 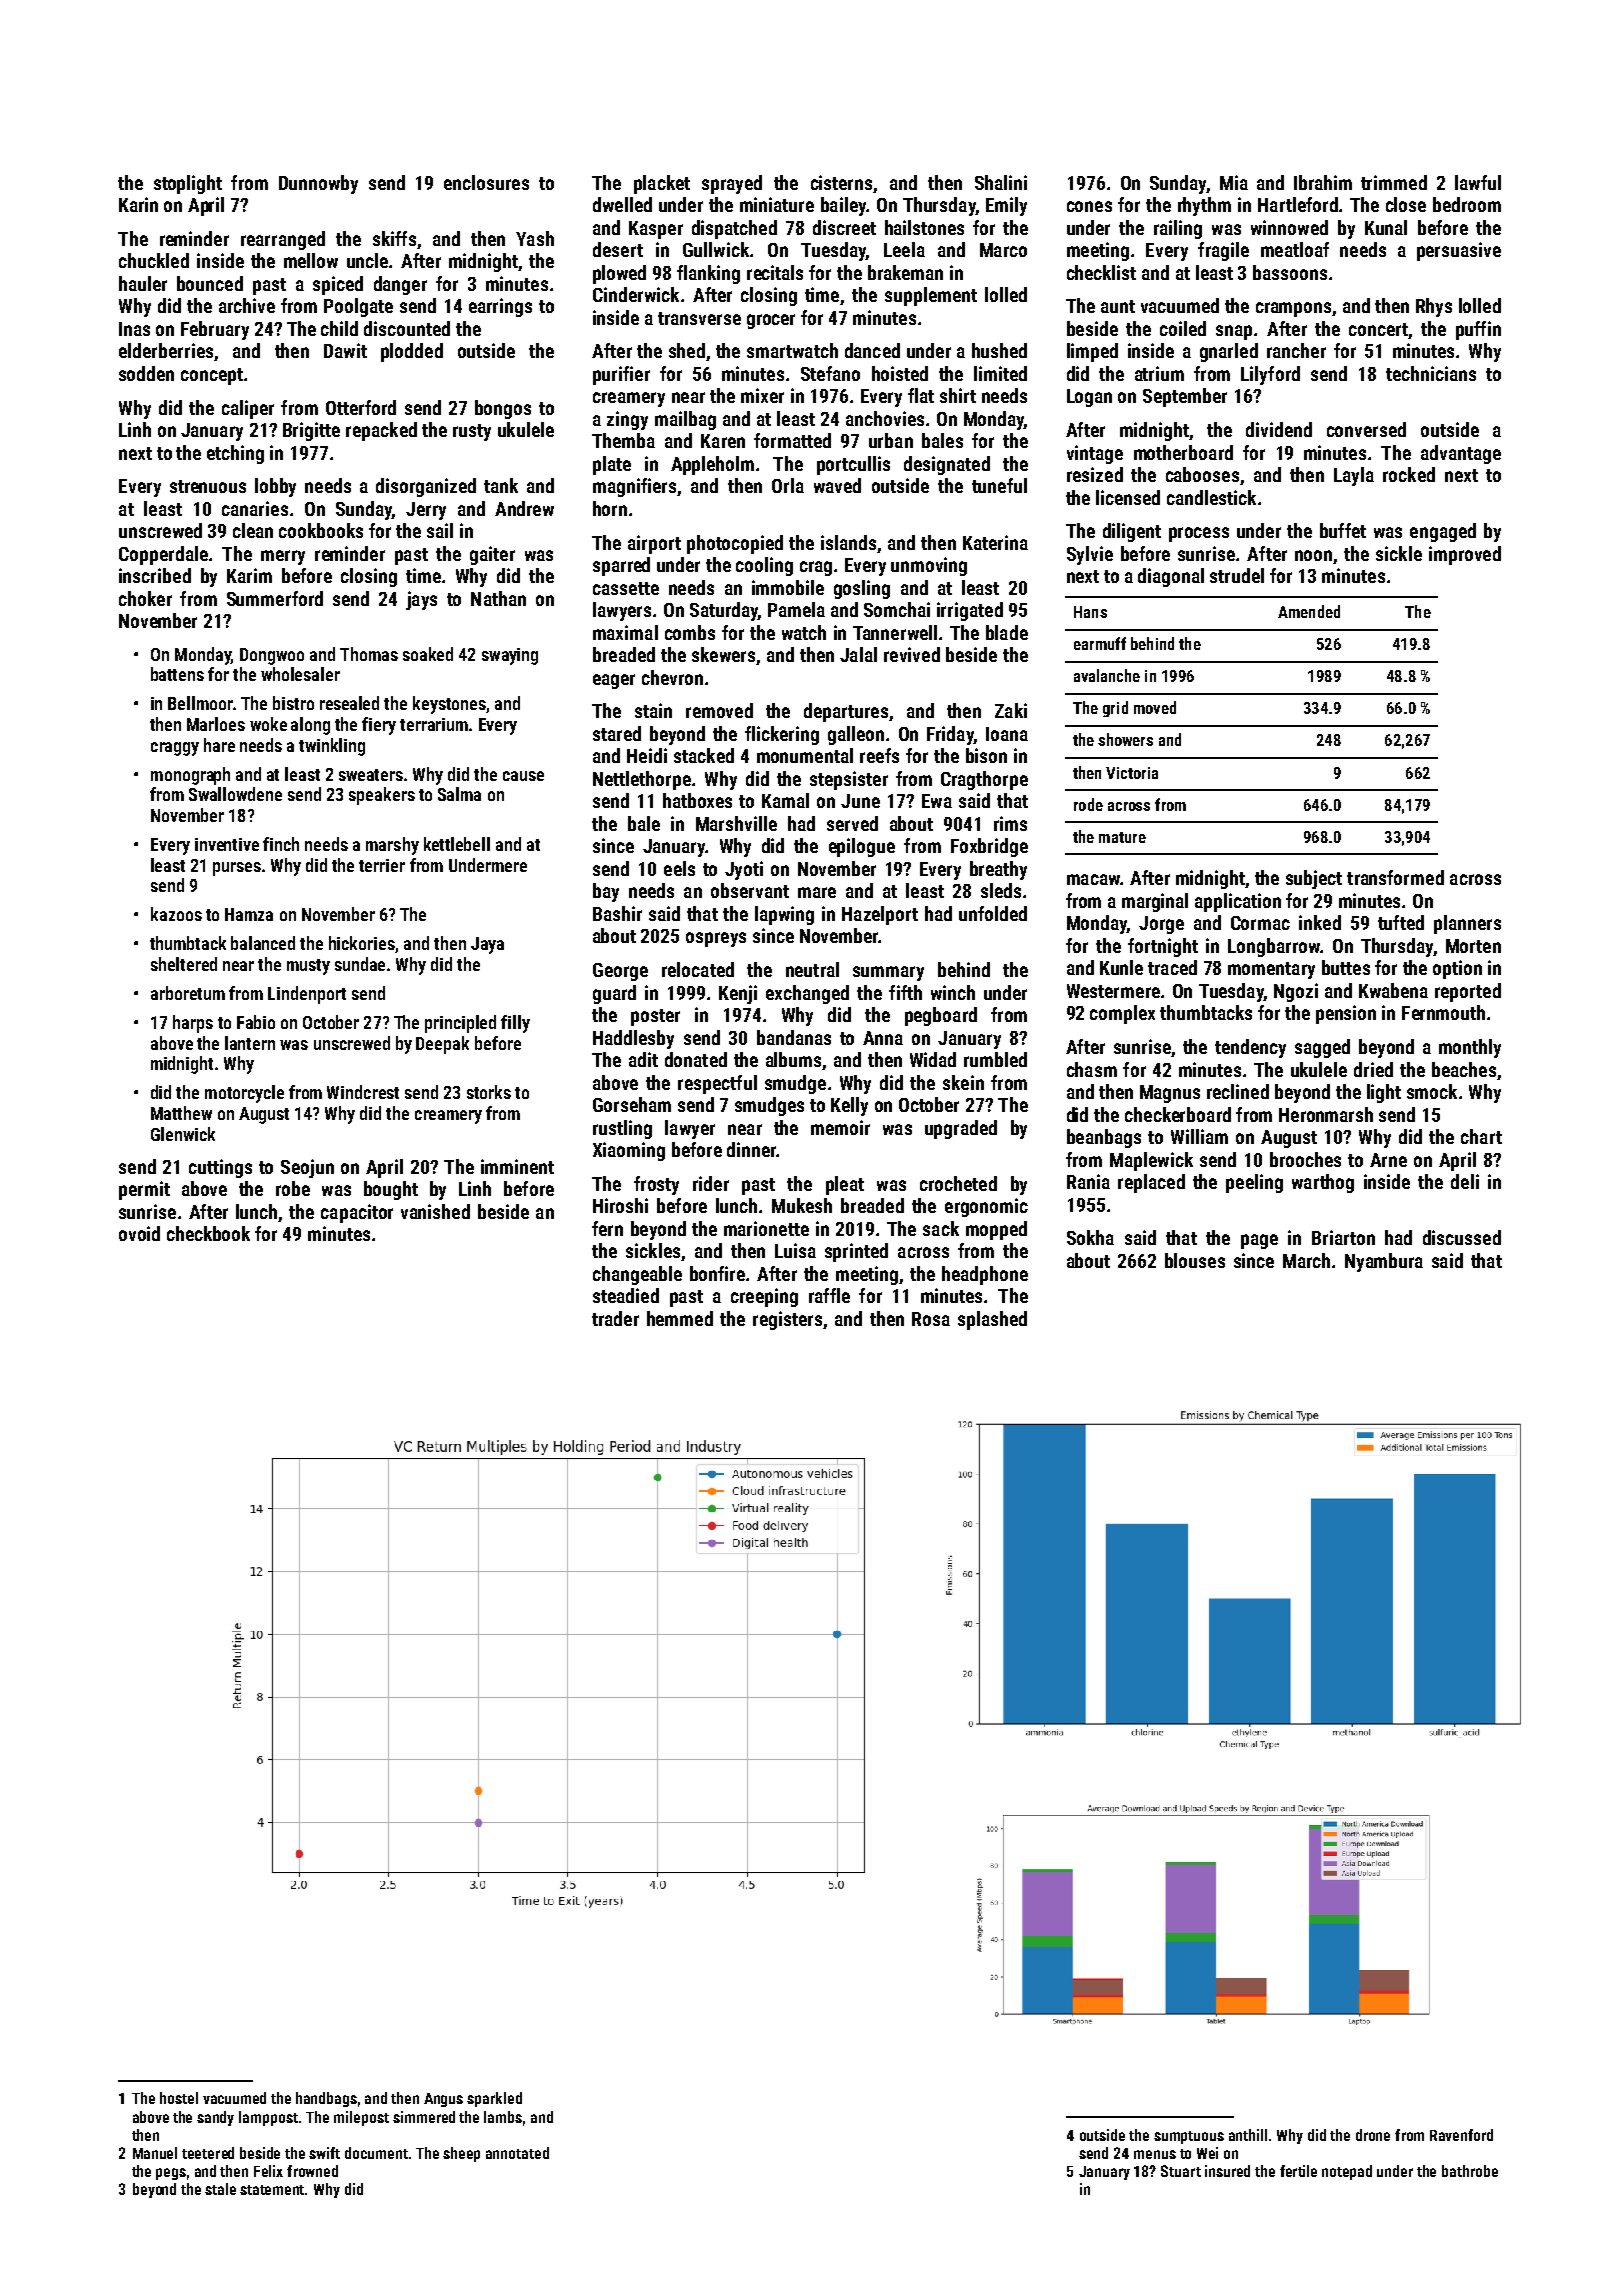 I want to click on Shalini, so click(x=1001, y=182).
